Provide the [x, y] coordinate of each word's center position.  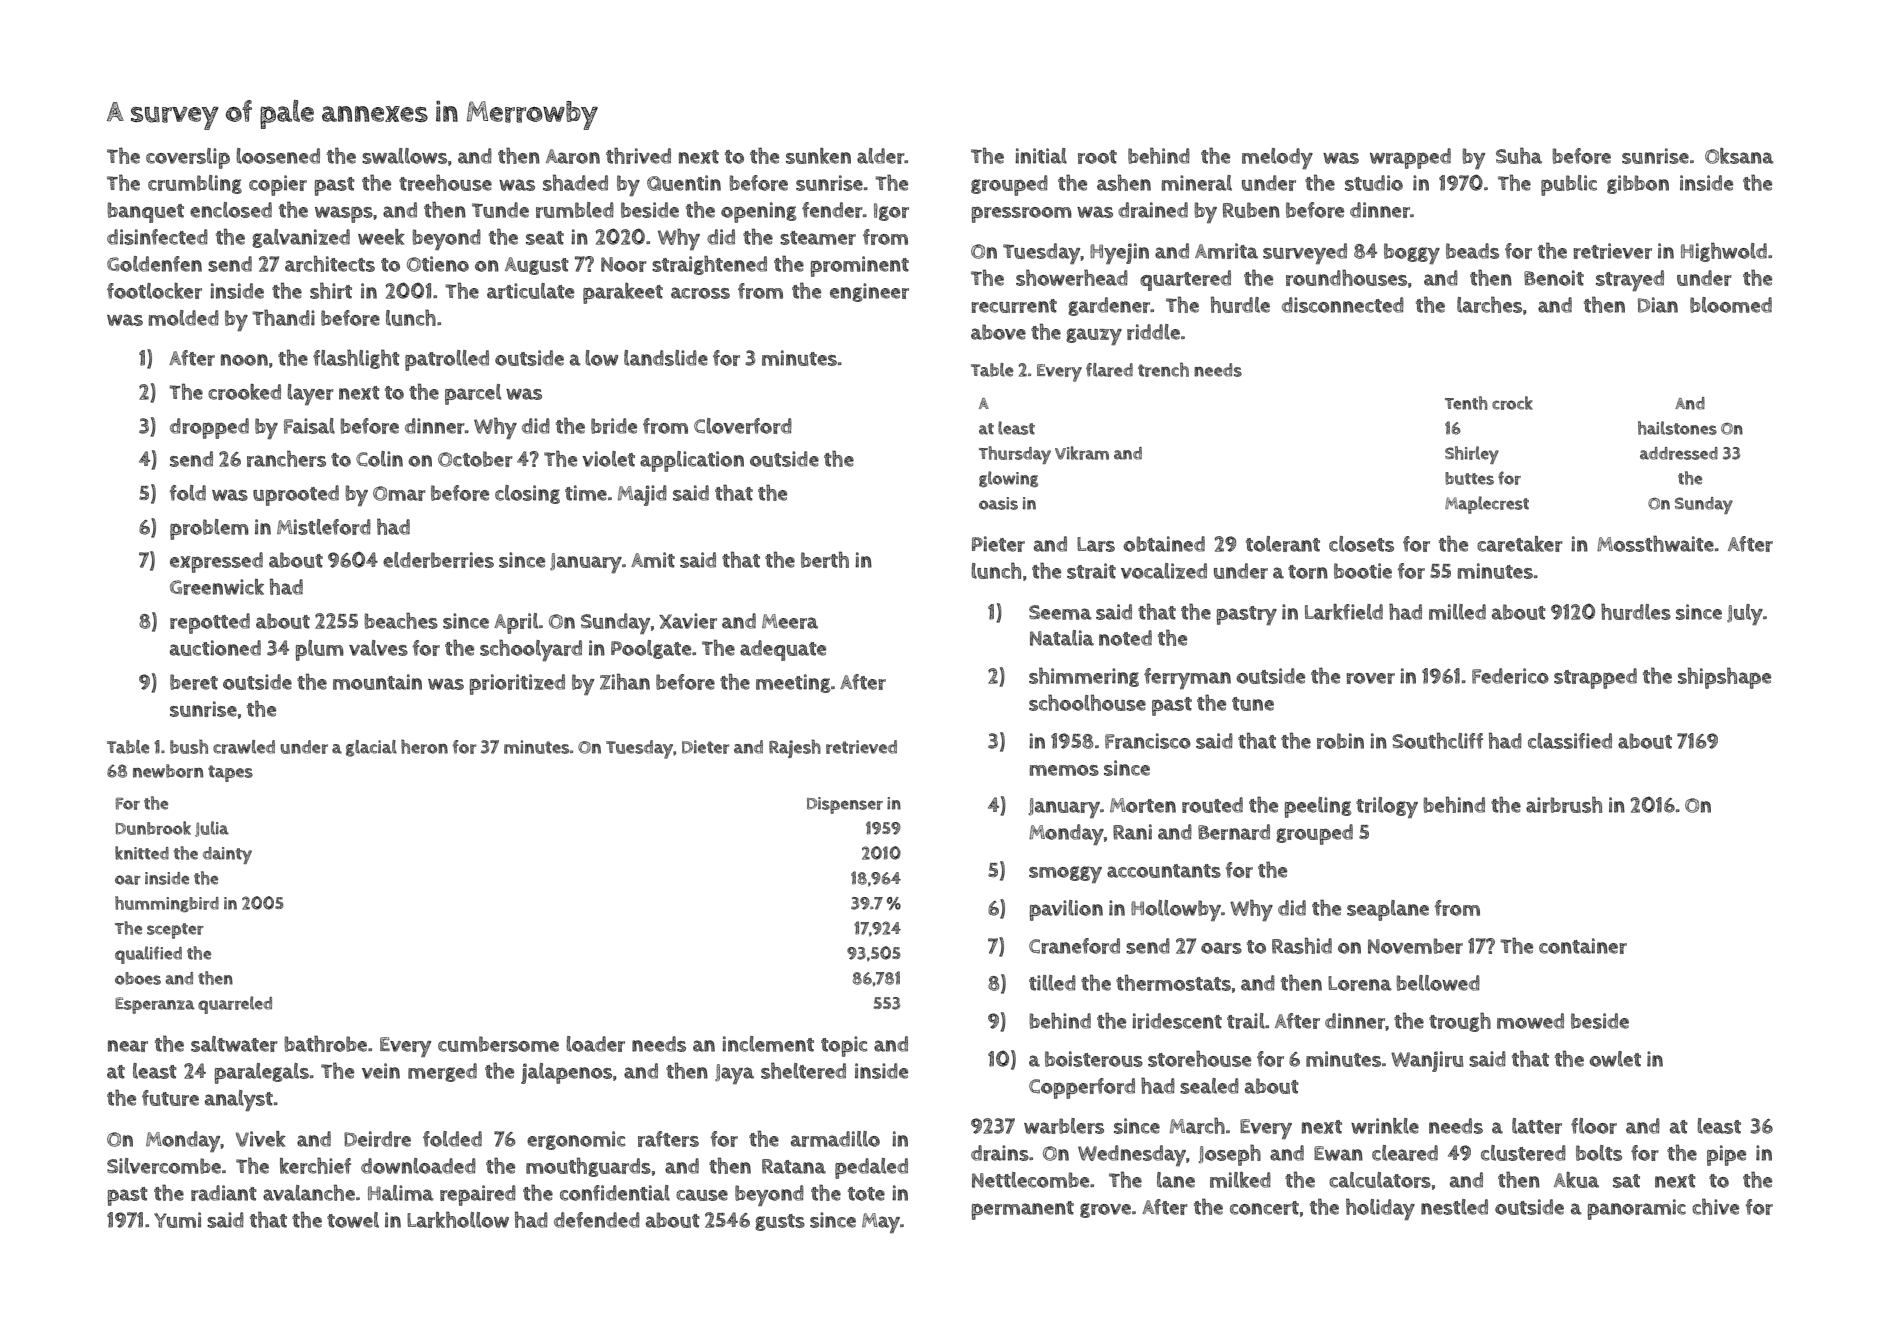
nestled [1454, 1207]
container [1583, 946]
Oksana [1739, 156]
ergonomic [576, 1140]
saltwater [234, 1044]
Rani [1132, 832]
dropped [209, 428]
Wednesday [1132, 1155]
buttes [1469, 478]
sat [1626, 1181]
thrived [638, 155]
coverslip [188, 158]
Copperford [1082, 1088]
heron [424, 746]
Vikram [1082, 453]
